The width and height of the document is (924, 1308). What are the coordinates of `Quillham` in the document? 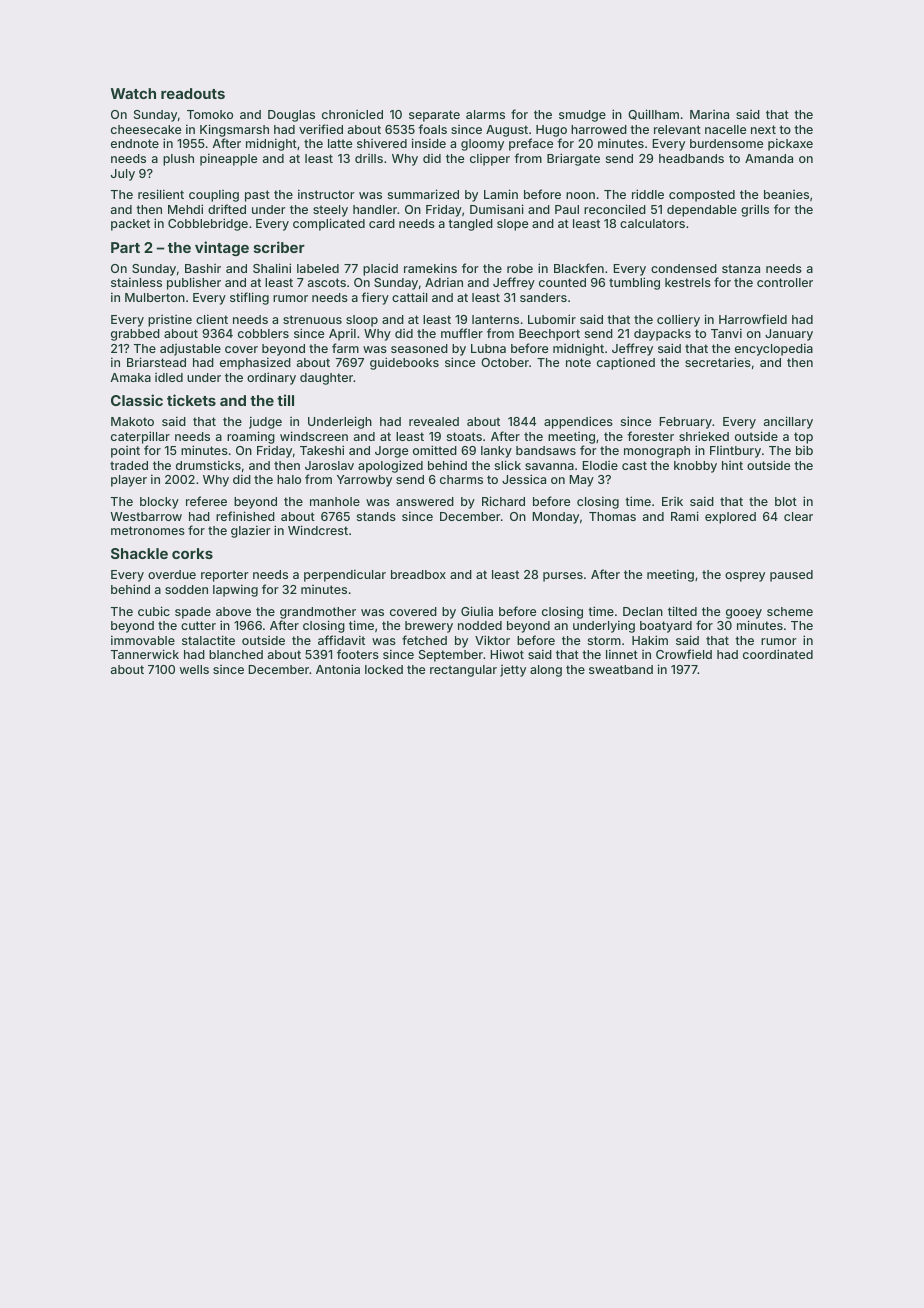 It's located at (653, 114).
